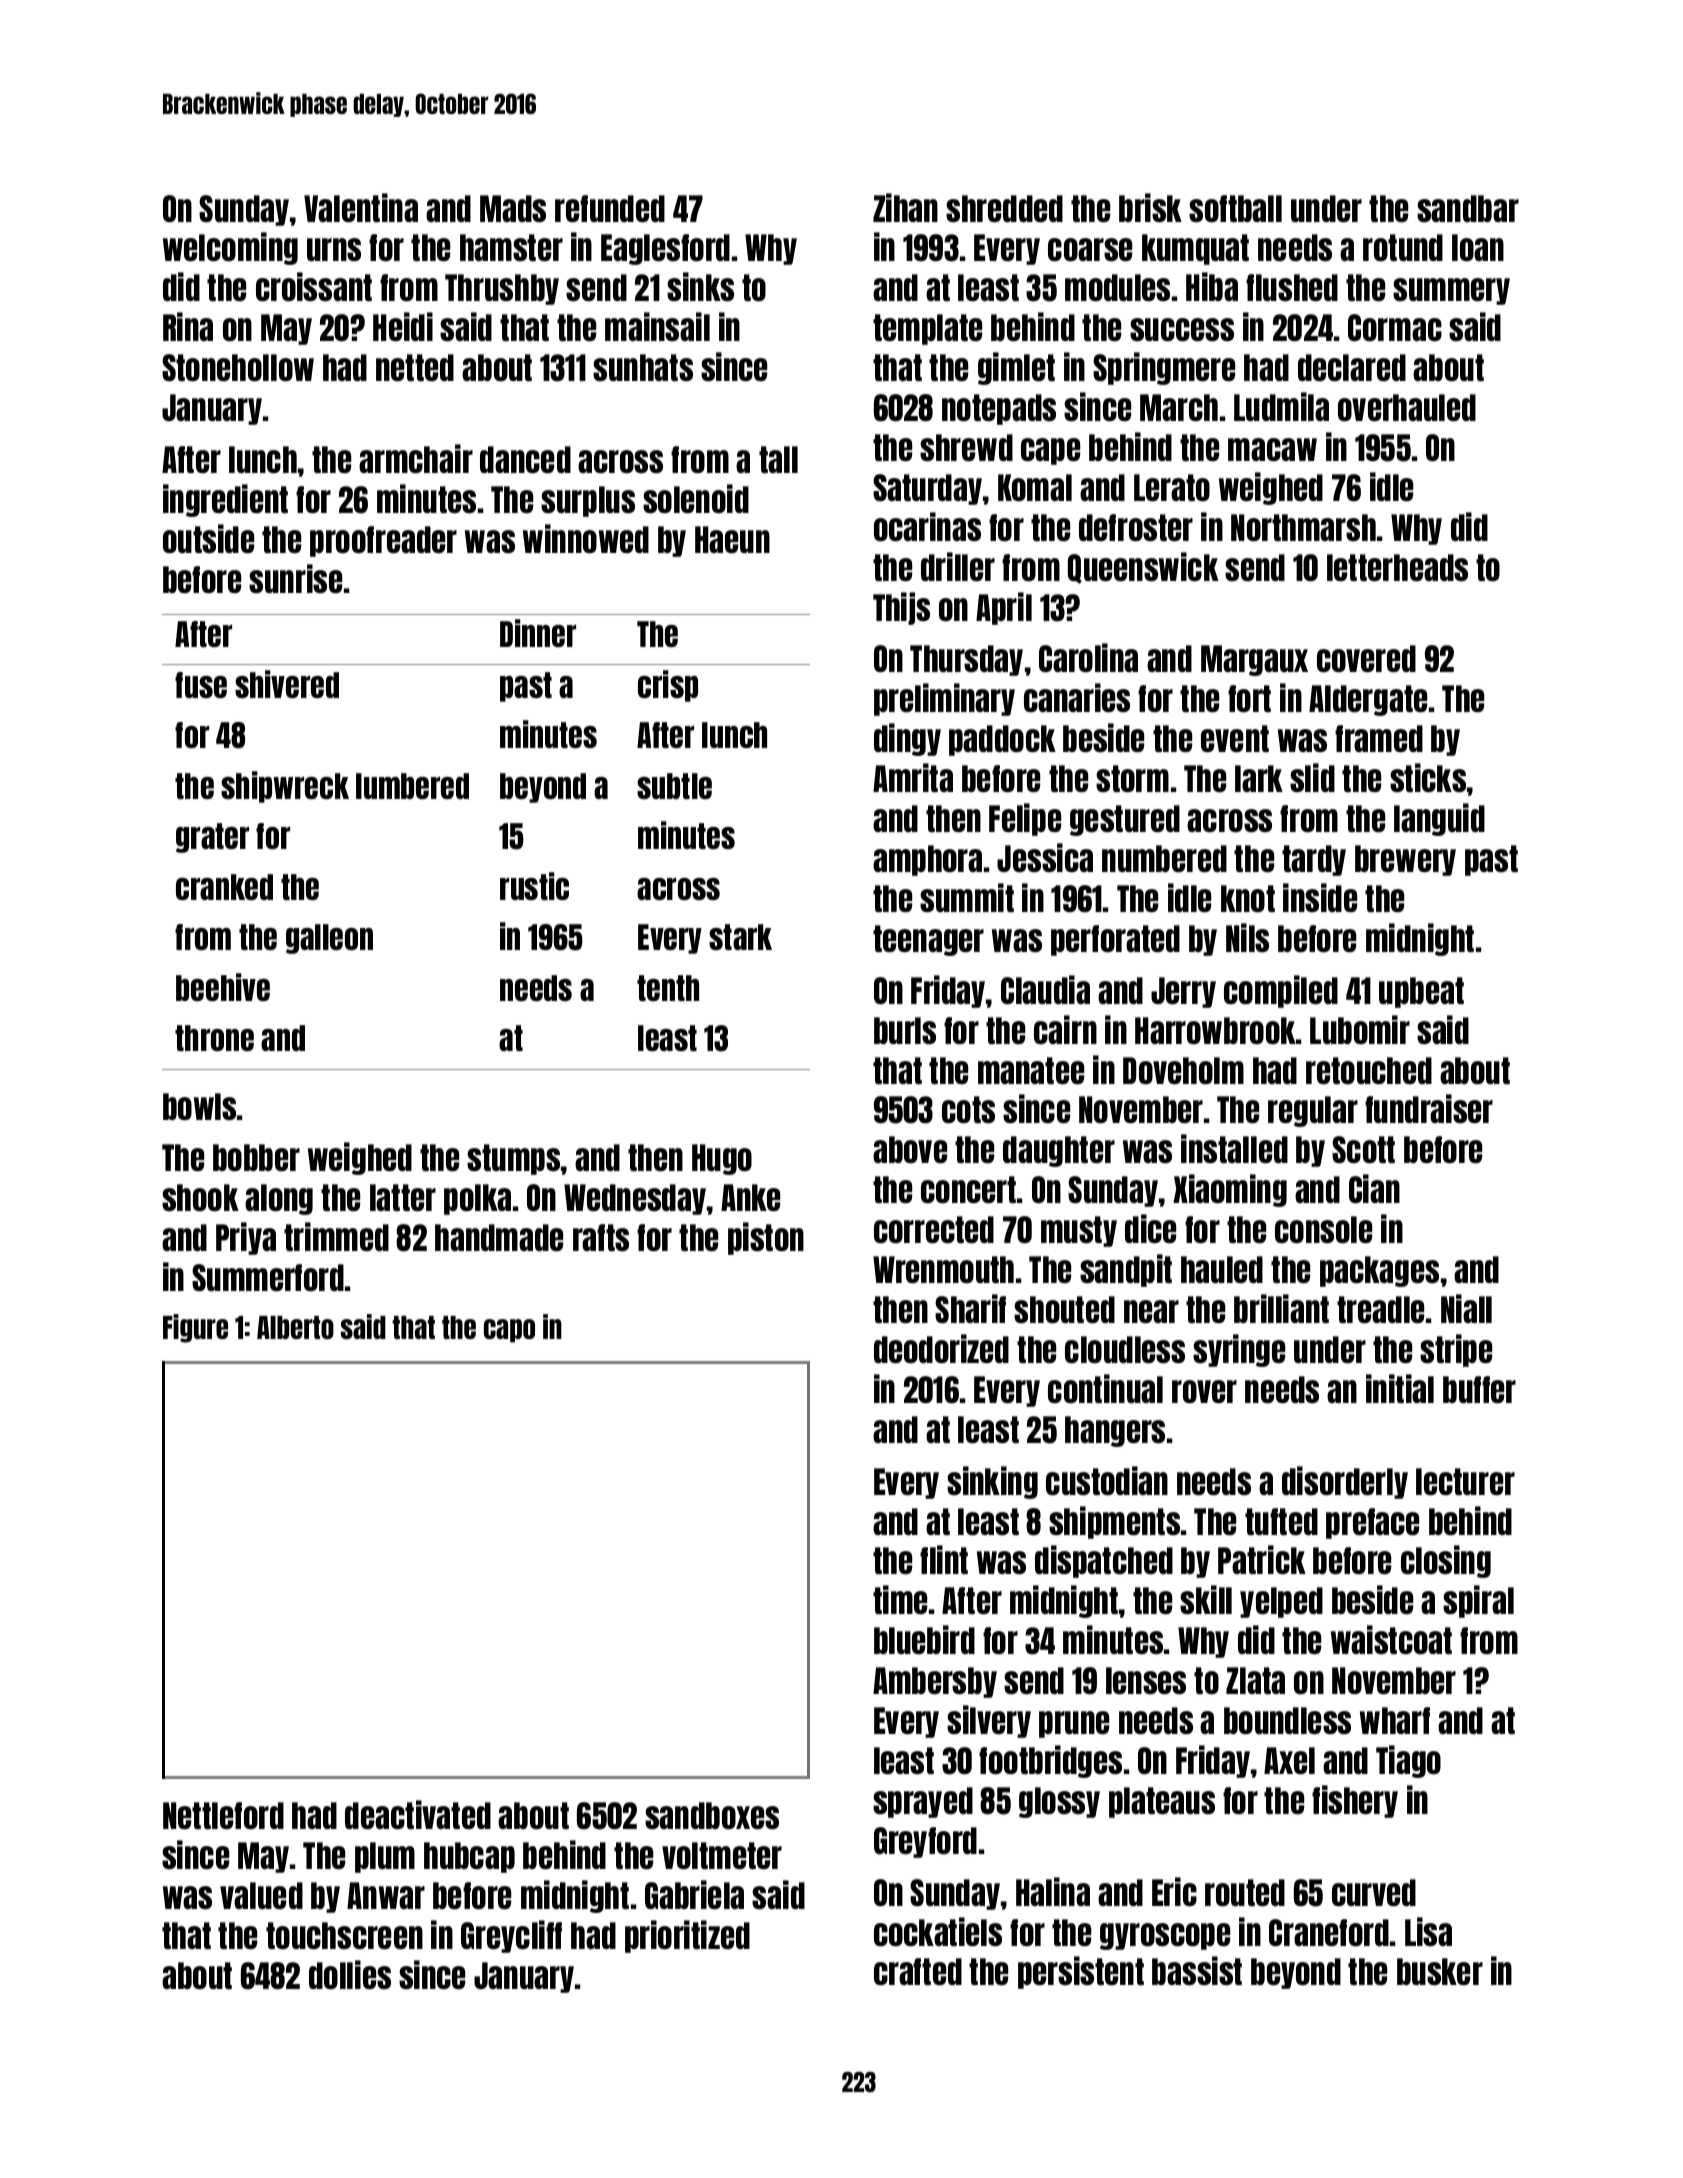  What do you see at coordinates (350, 1974) in the screenshot?
I see `dollies` at bounding box center [350, 1974].
